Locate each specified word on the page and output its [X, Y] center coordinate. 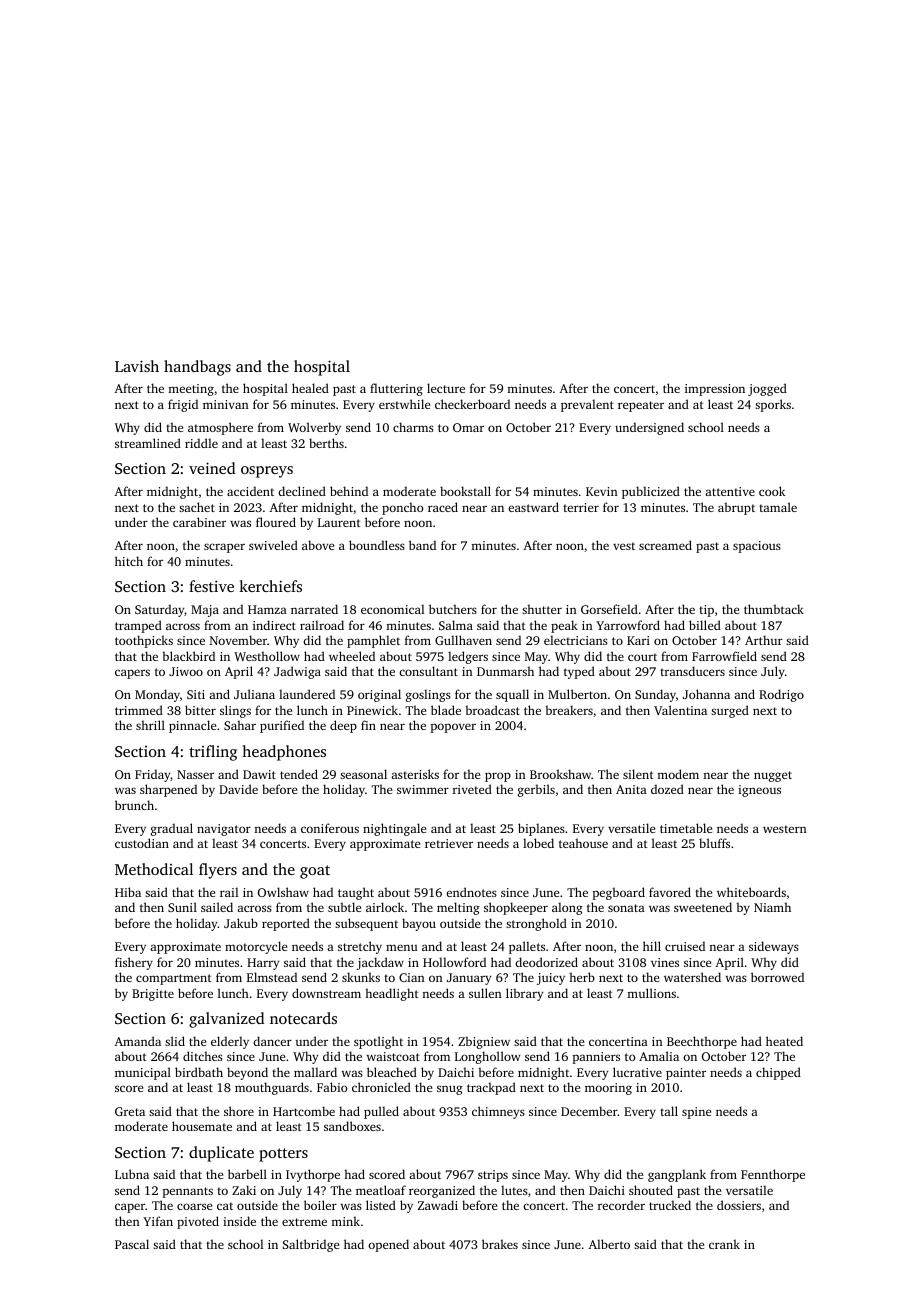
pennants [188, 1192]
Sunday [655, 695]
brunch [134, 805]
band [422, 545]
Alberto [609, 1244]
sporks [773, 405]
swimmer [423, 789]
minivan [226, 404]
